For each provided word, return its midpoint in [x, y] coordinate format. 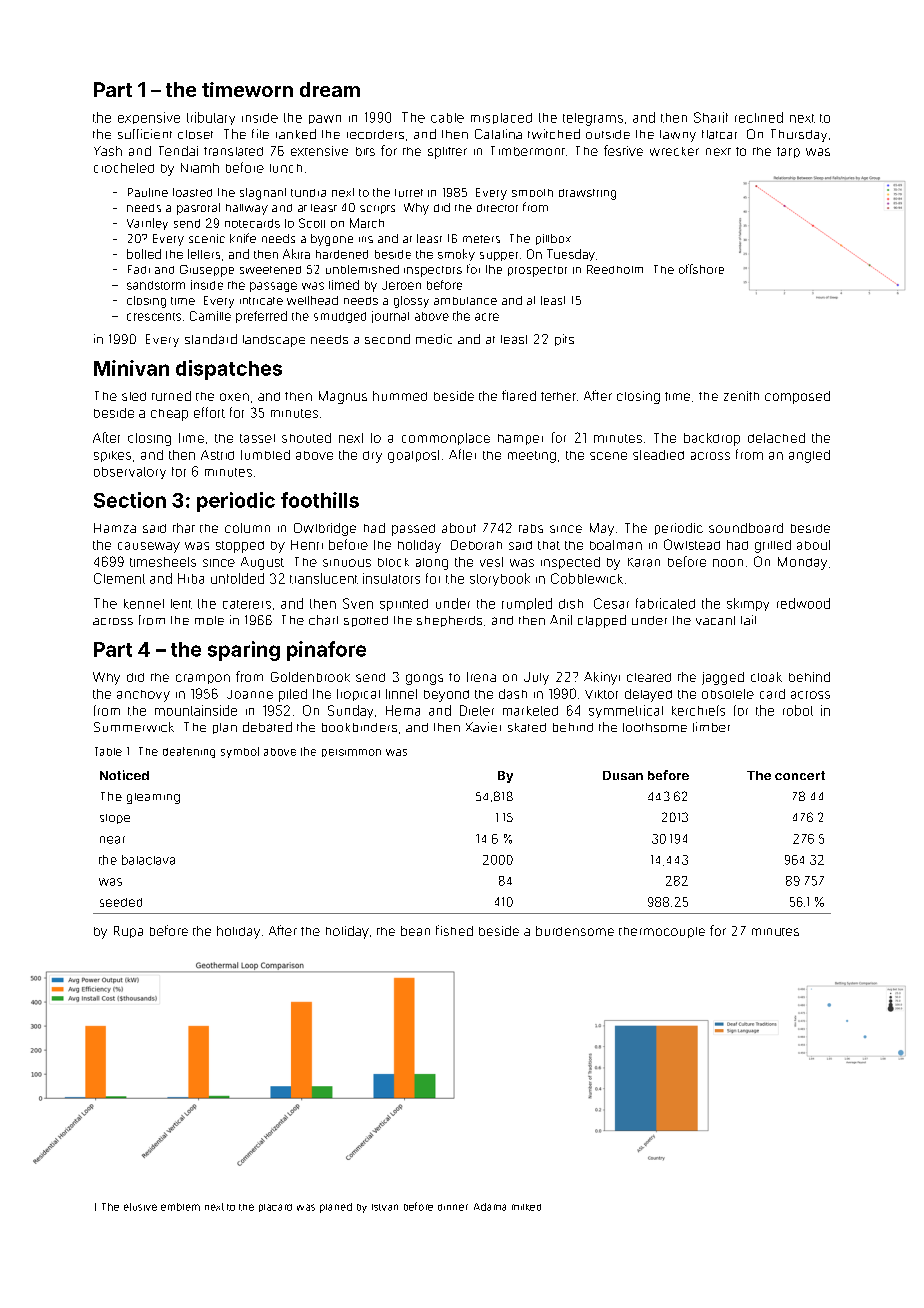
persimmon [351, 753]
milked [526, 1207]
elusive [140, 1207]
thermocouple [662, 932]
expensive [149, 118]
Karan [644, 562]
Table [108, 751]
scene [608, 456]
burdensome [575, 931]
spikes [112, 456]
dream [330, 89]
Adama [490, 1207]
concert [800, 775]
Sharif [711, 117]
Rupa [128, 932]
